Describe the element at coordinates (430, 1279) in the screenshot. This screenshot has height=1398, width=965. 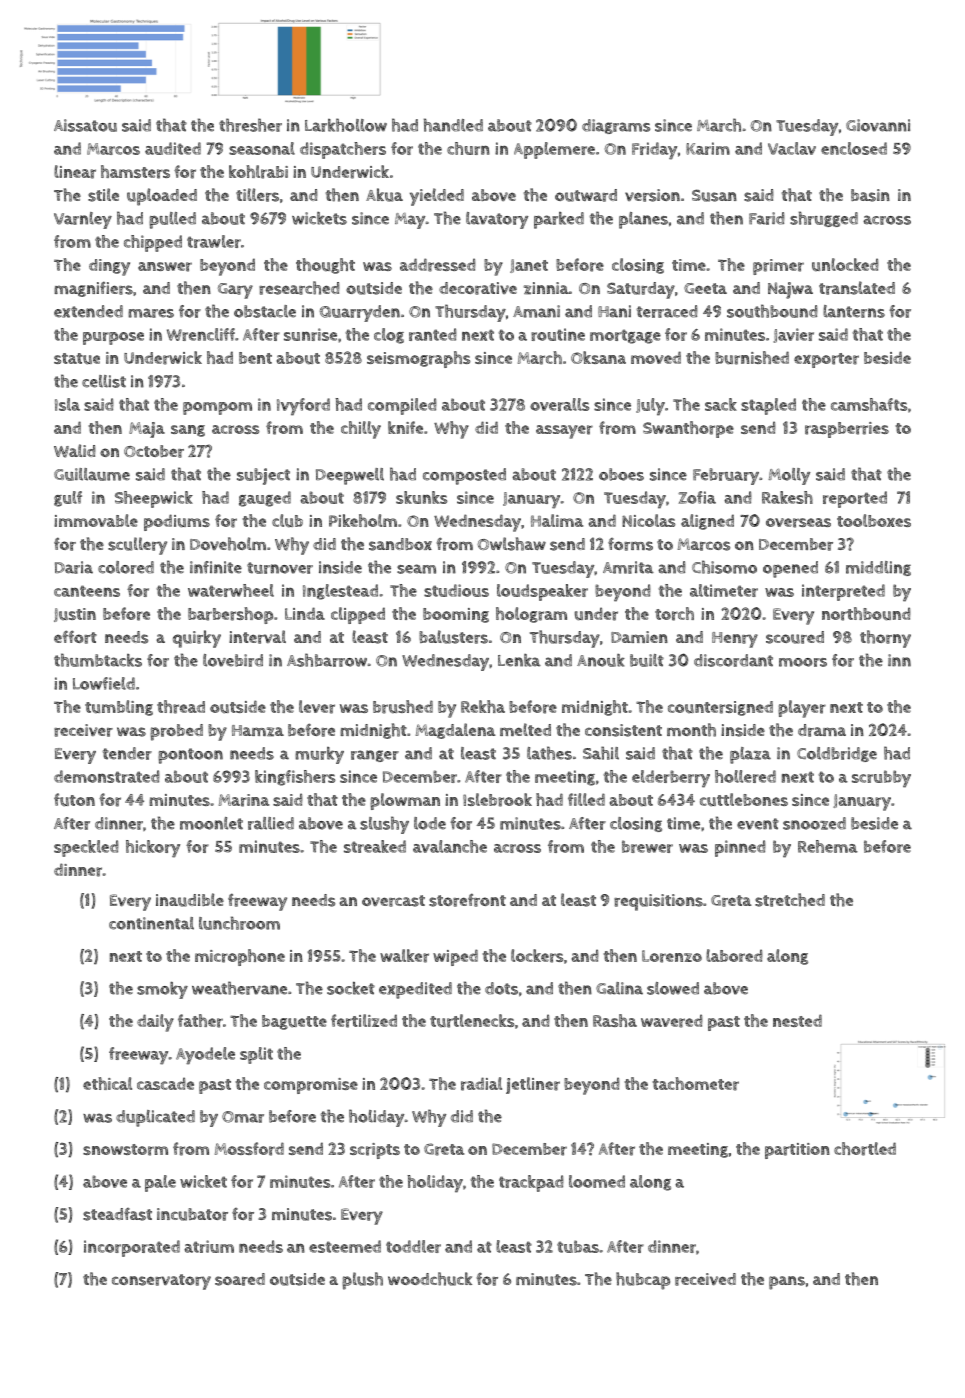
I see `woodchuck` at that location.
